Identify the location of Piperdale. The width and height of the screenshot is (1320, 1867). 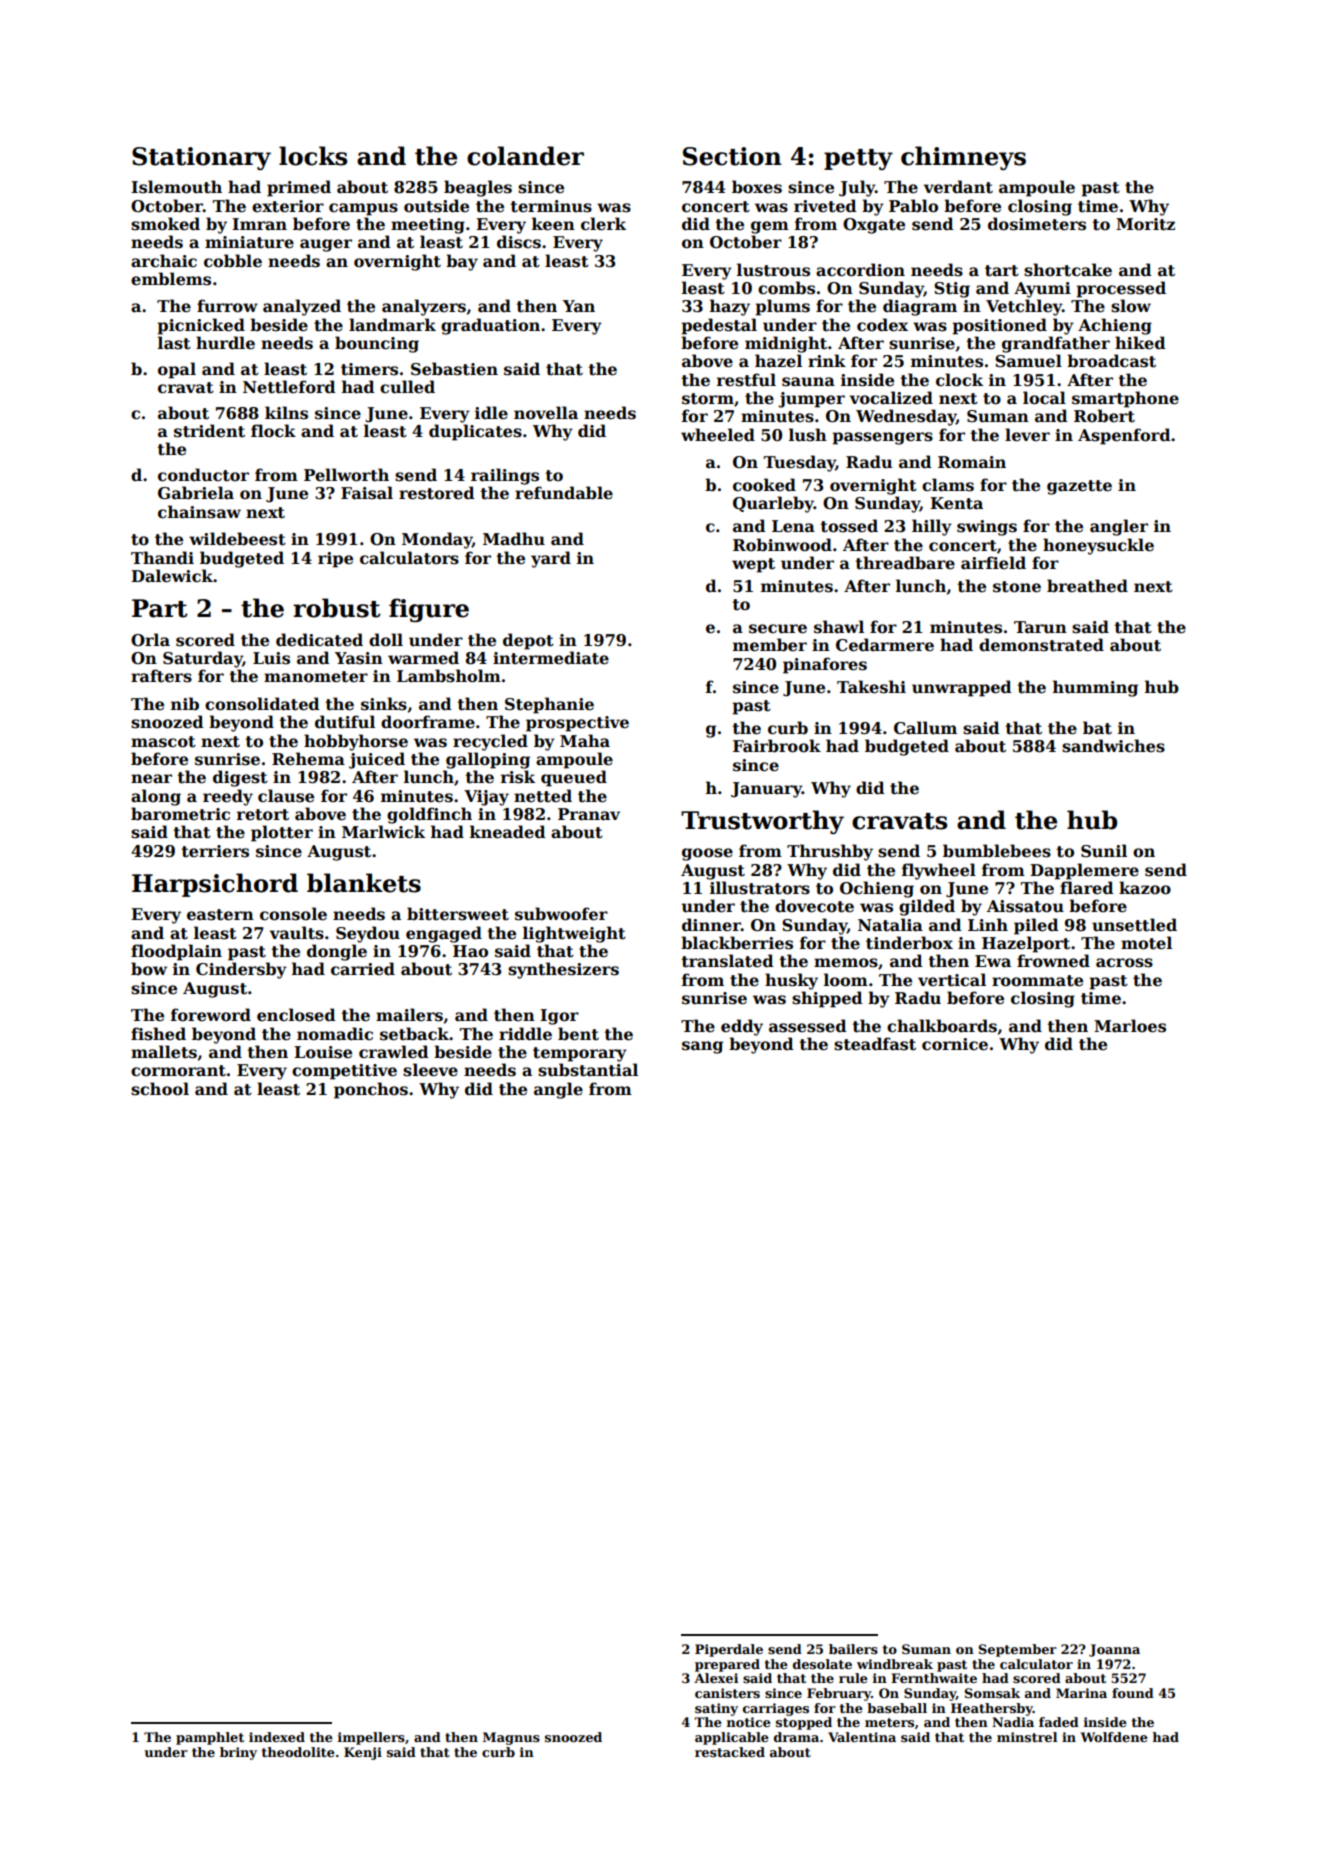
(729, 1650).
